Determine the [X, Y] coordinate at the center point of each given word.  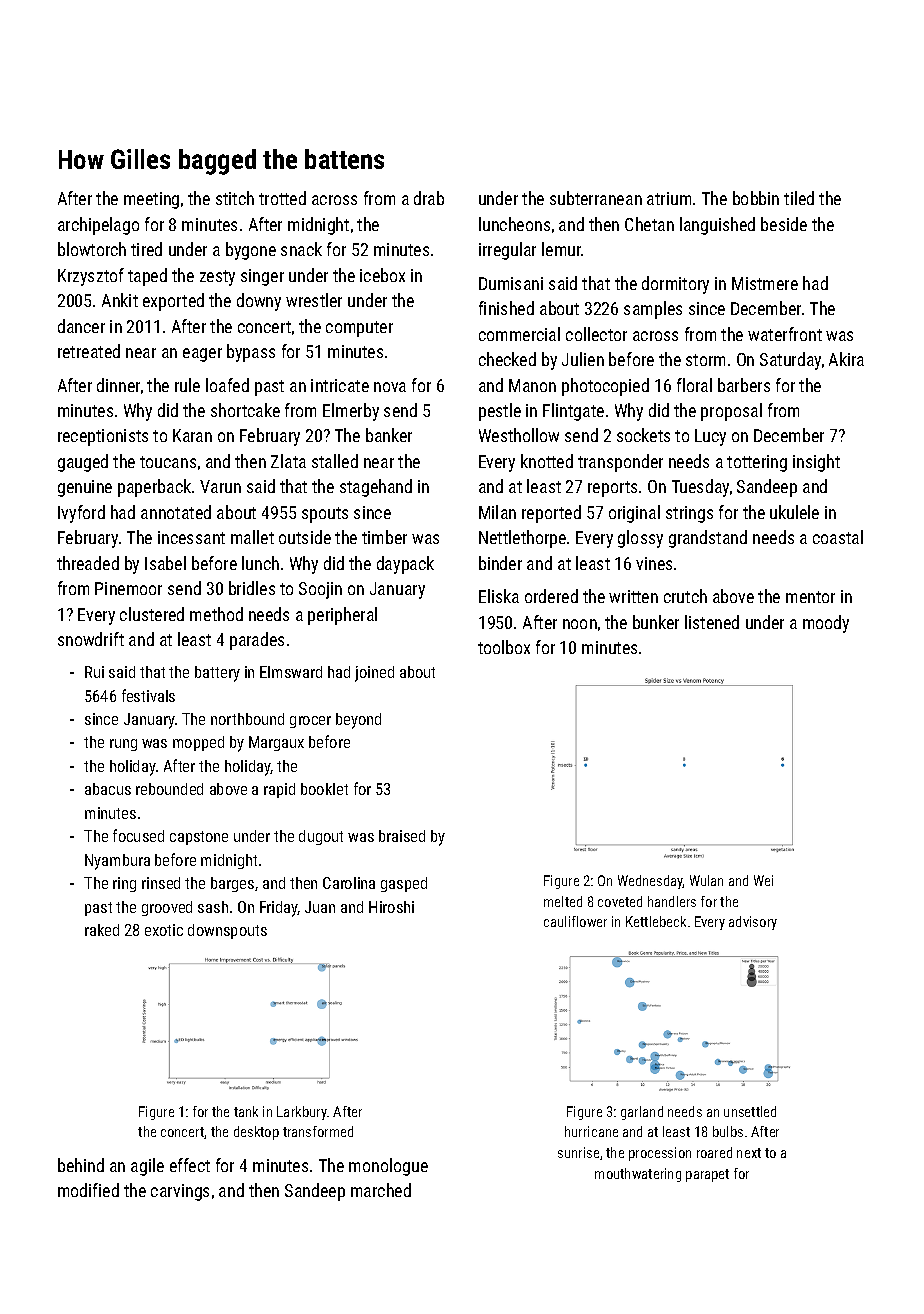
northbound [247, 719]
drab [429, 198]
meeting [151, 200]
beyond [358, 721]
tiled [799, 198]
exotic [164, 930]
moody [826, 624]
